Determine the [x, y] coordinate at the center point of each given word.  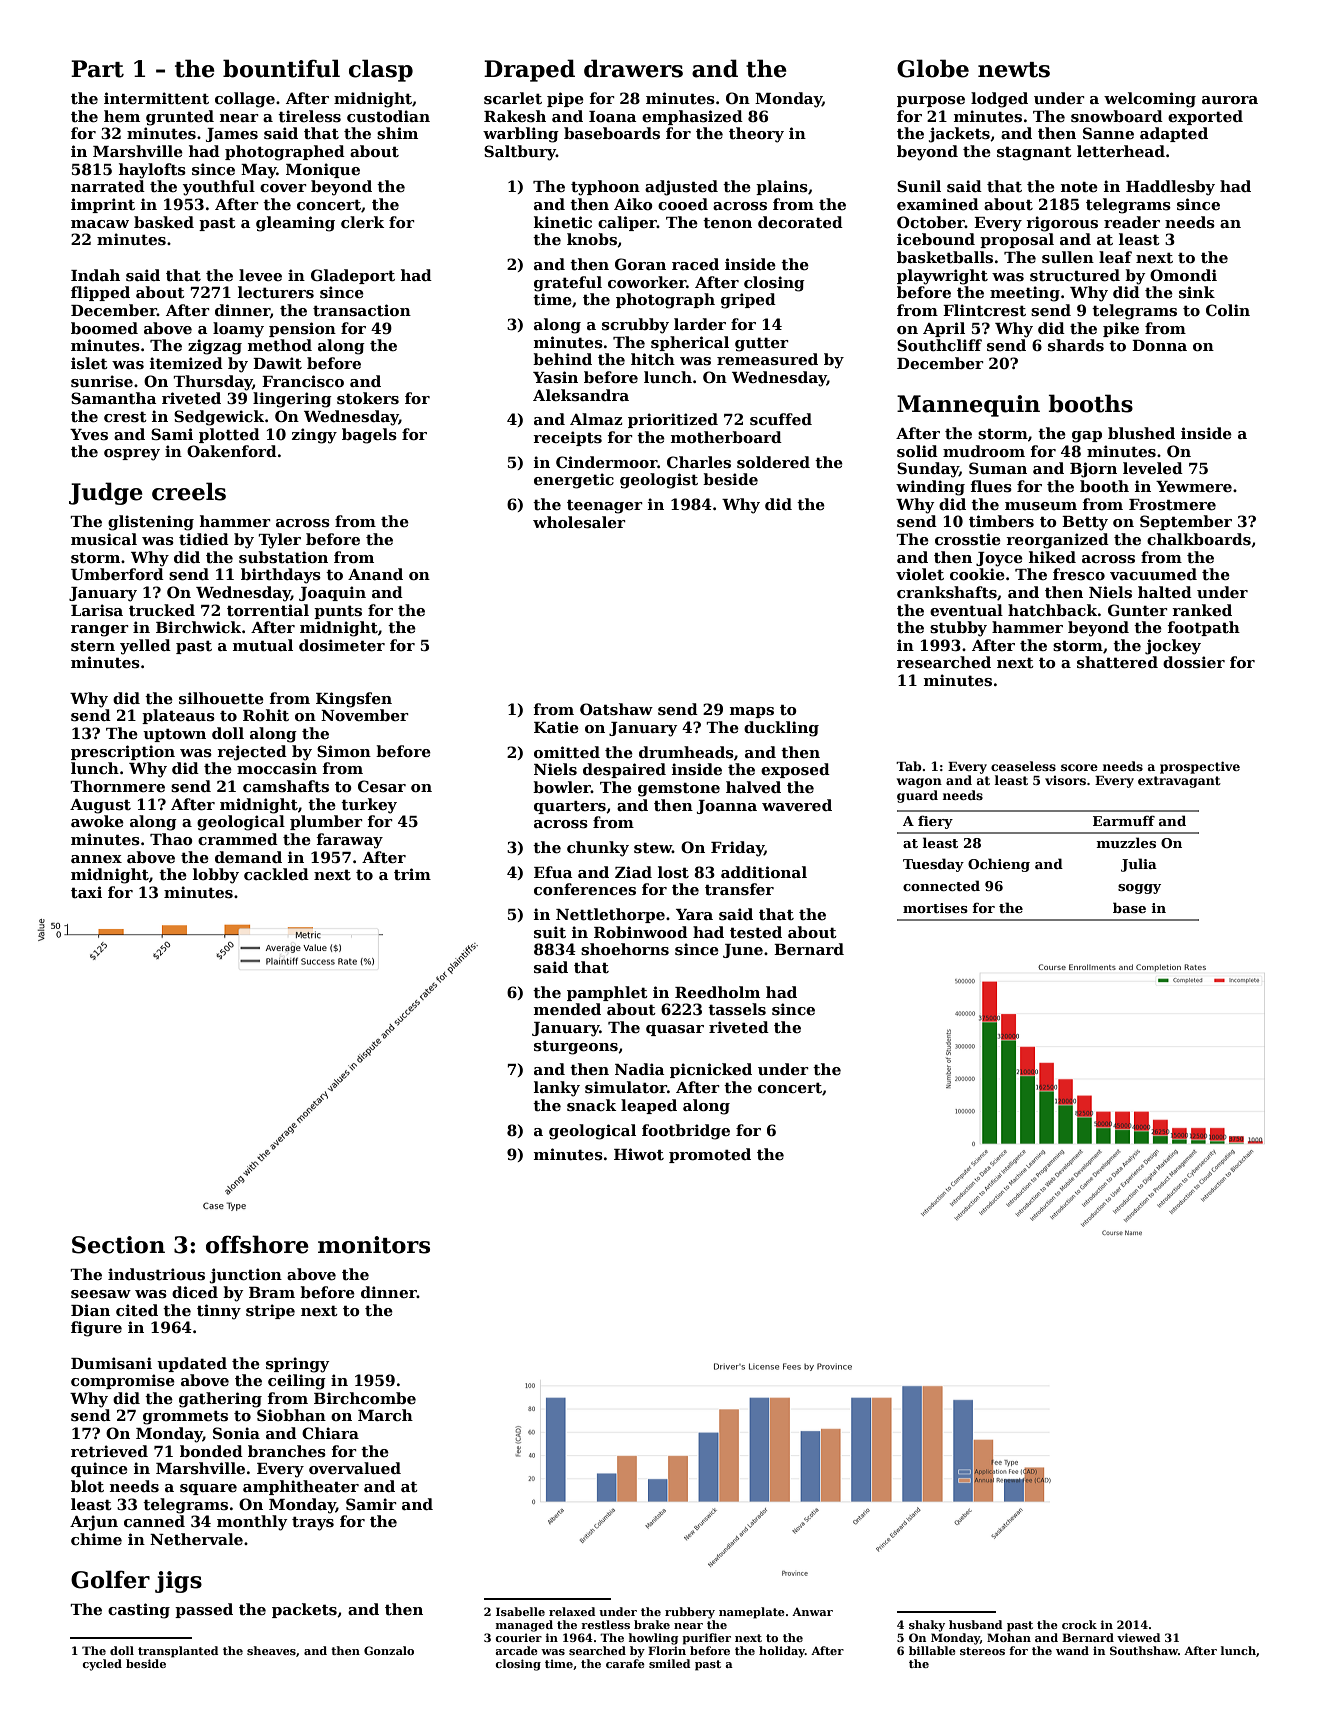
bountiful [281, 68]
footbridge [686, 1132]
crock [1079, 1624]
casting [139, 1611]
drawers [633, 68]
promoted [710, 1155]
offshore [257, 1244]
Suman [998, 468]
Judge [106, 493]
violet [920, 574]
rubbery [690, 1613]
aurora [1230, 100]
